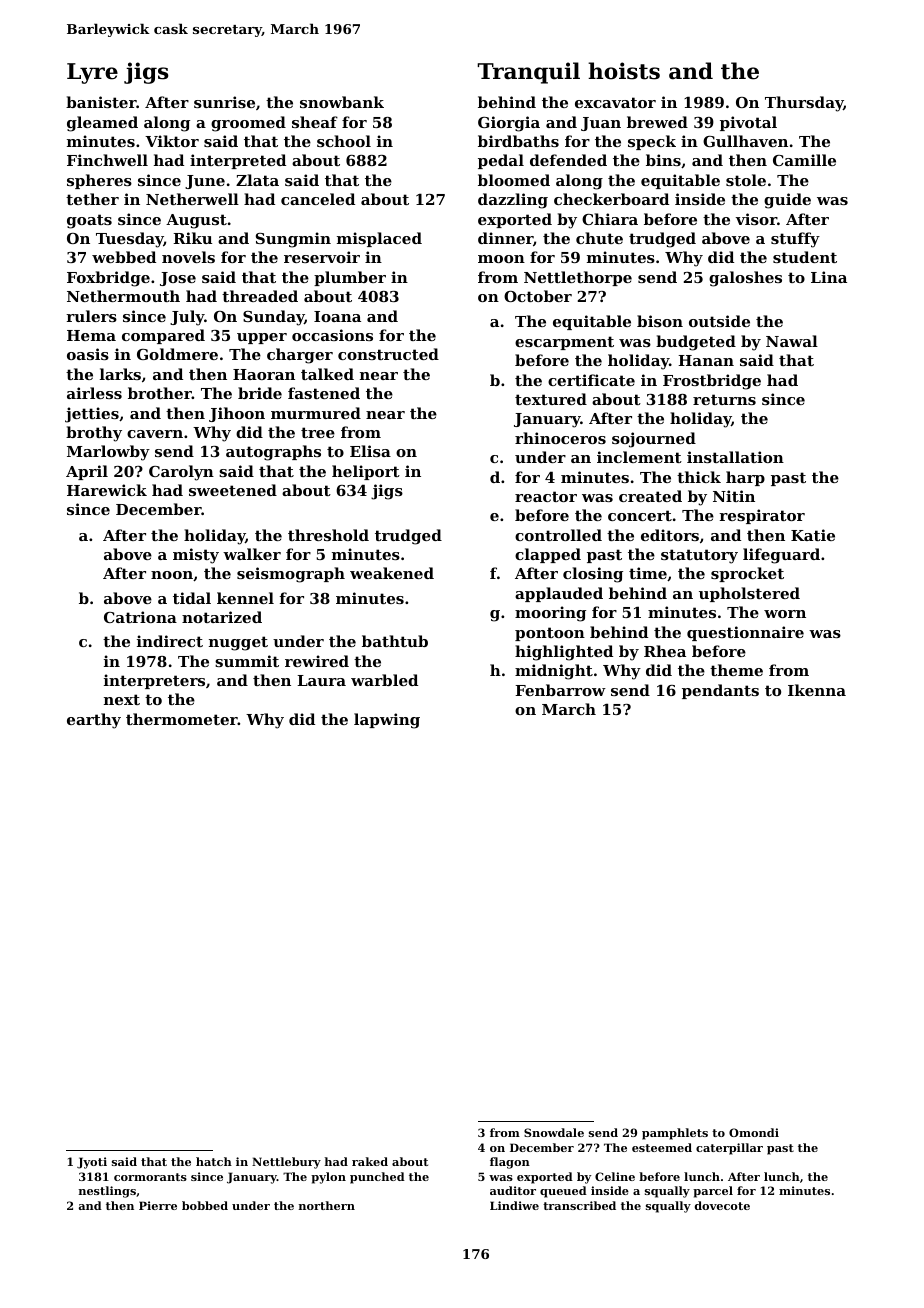 The image size is (924, 1308). Describe the element at coordinates (795, 240) in the page. I see `stuffy` at that location.
